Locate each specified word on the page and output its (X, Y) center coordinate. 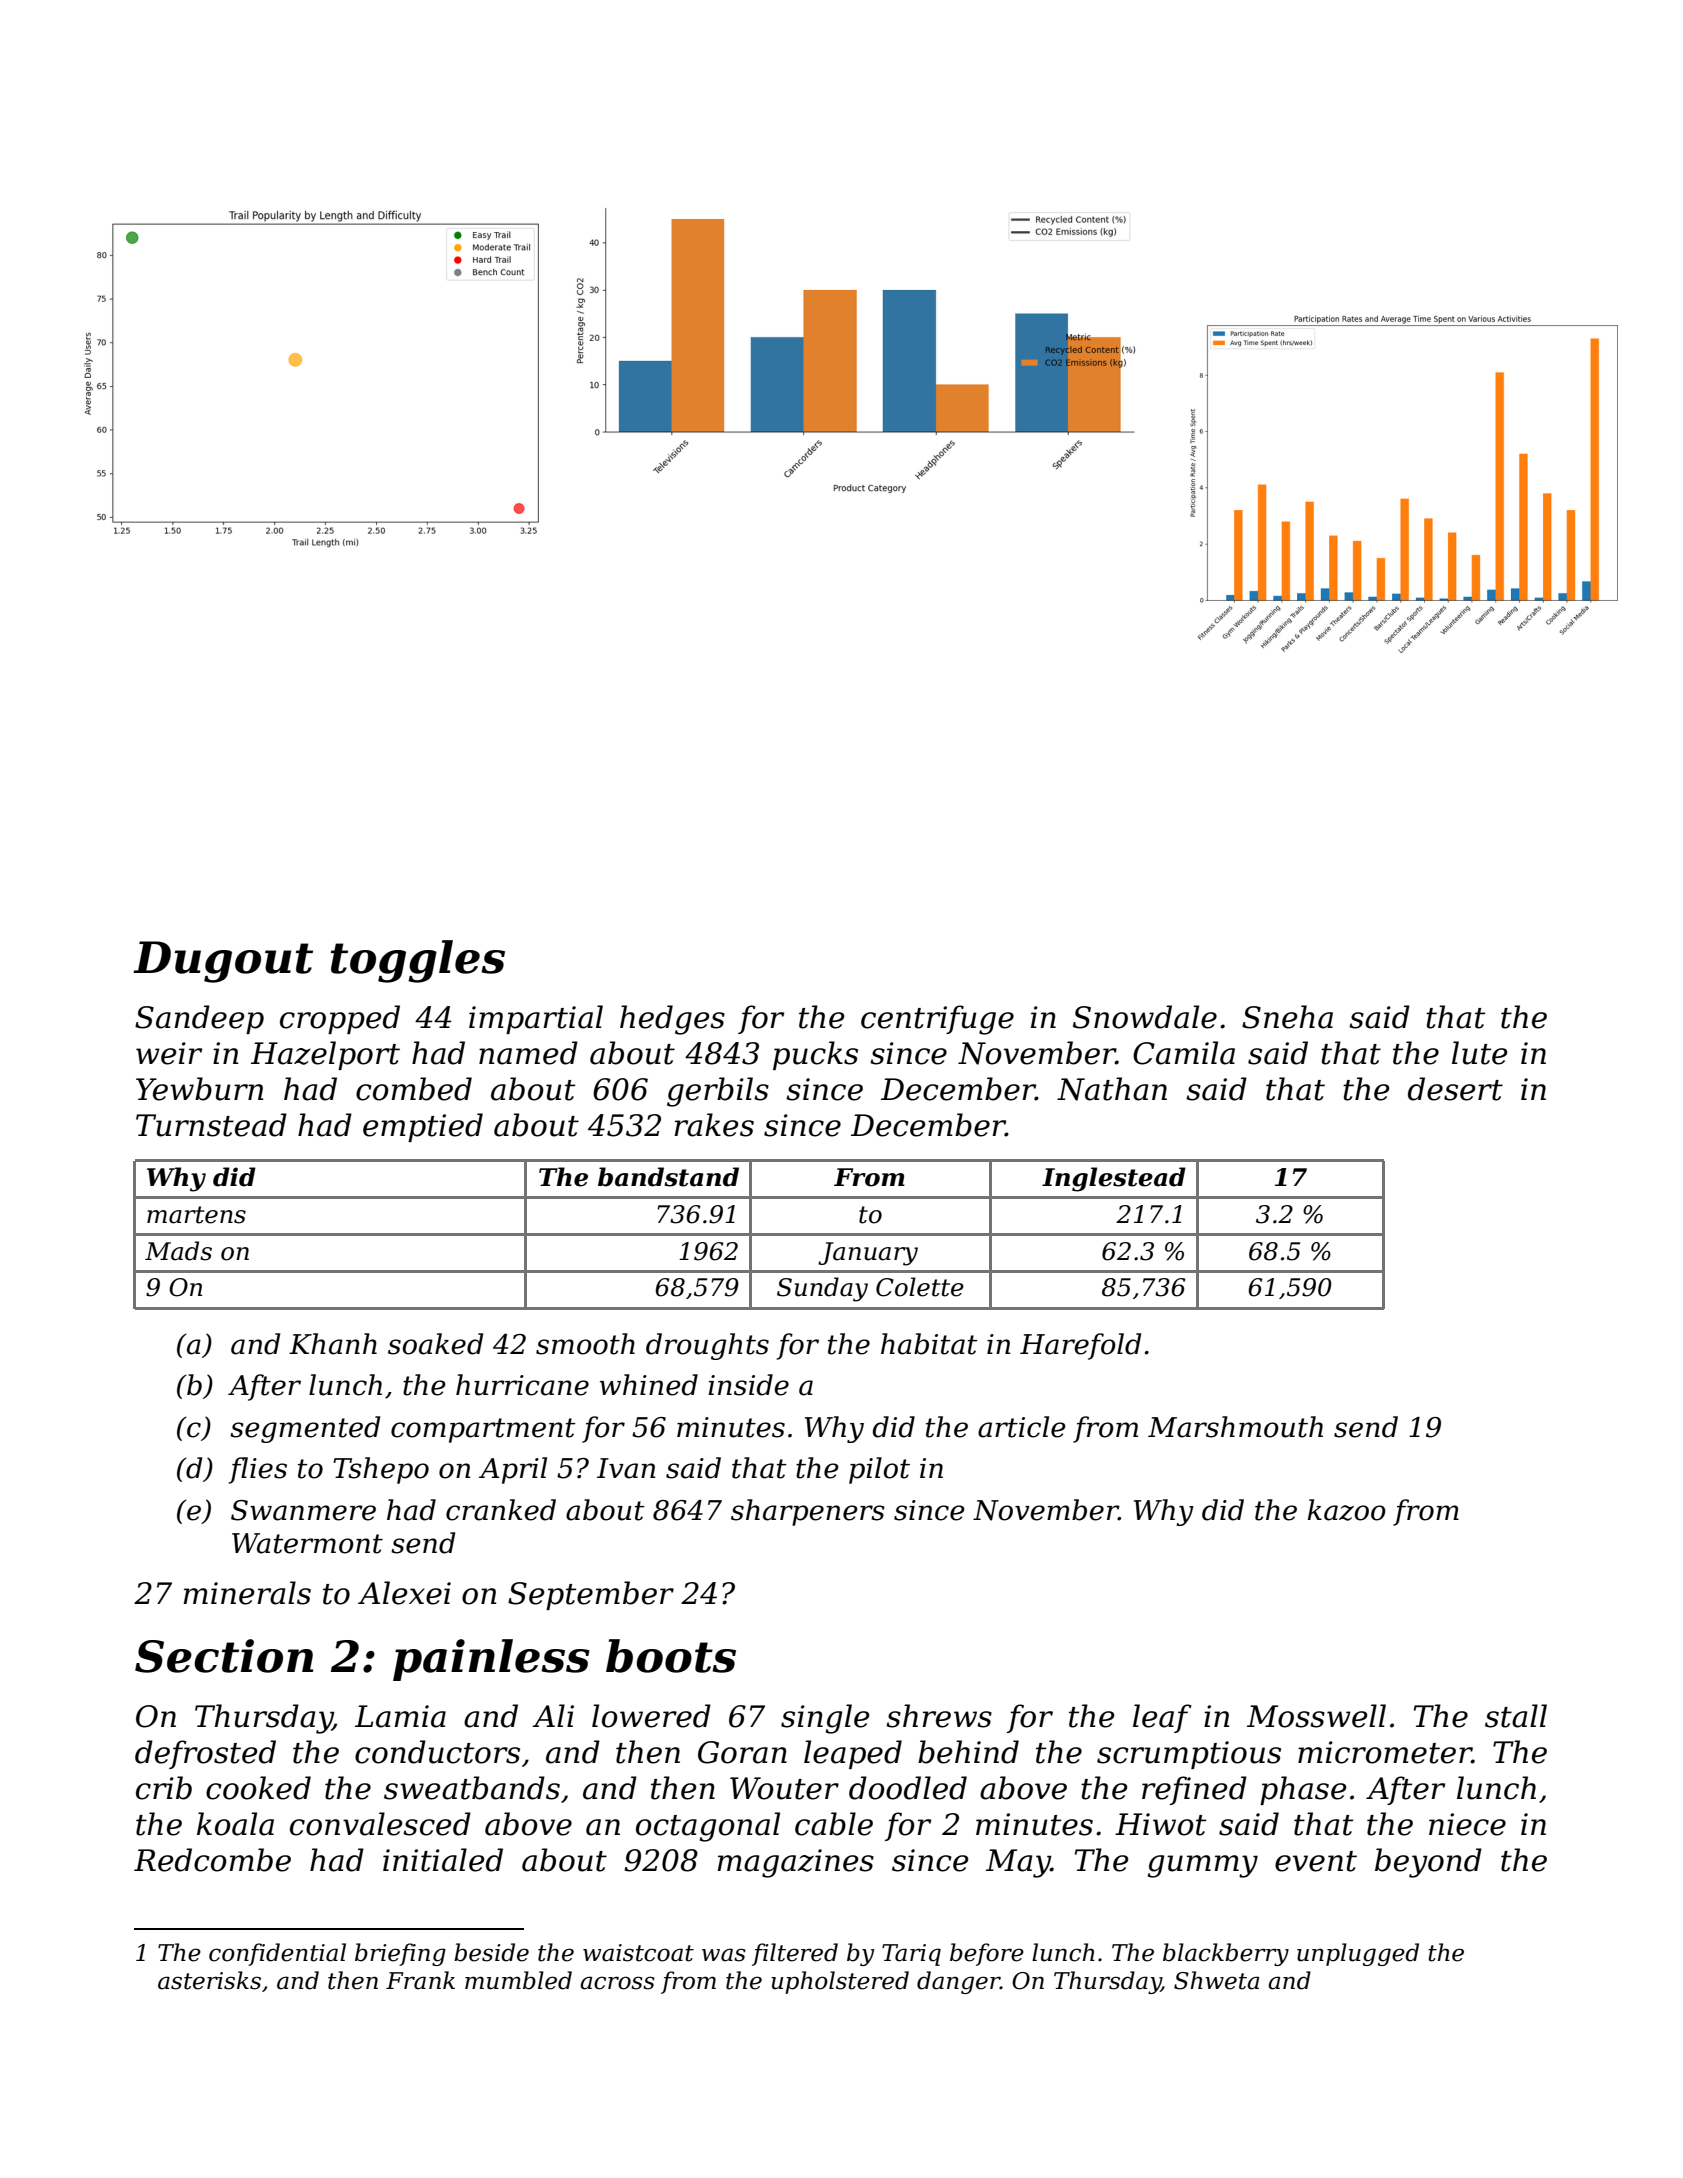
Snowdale (1145, 1017)
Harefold (1080, 1346)
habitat (929, 1344)
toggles (418, 961)
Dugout (223, 962)
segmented (305, 1429)
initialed (443, 1860)
